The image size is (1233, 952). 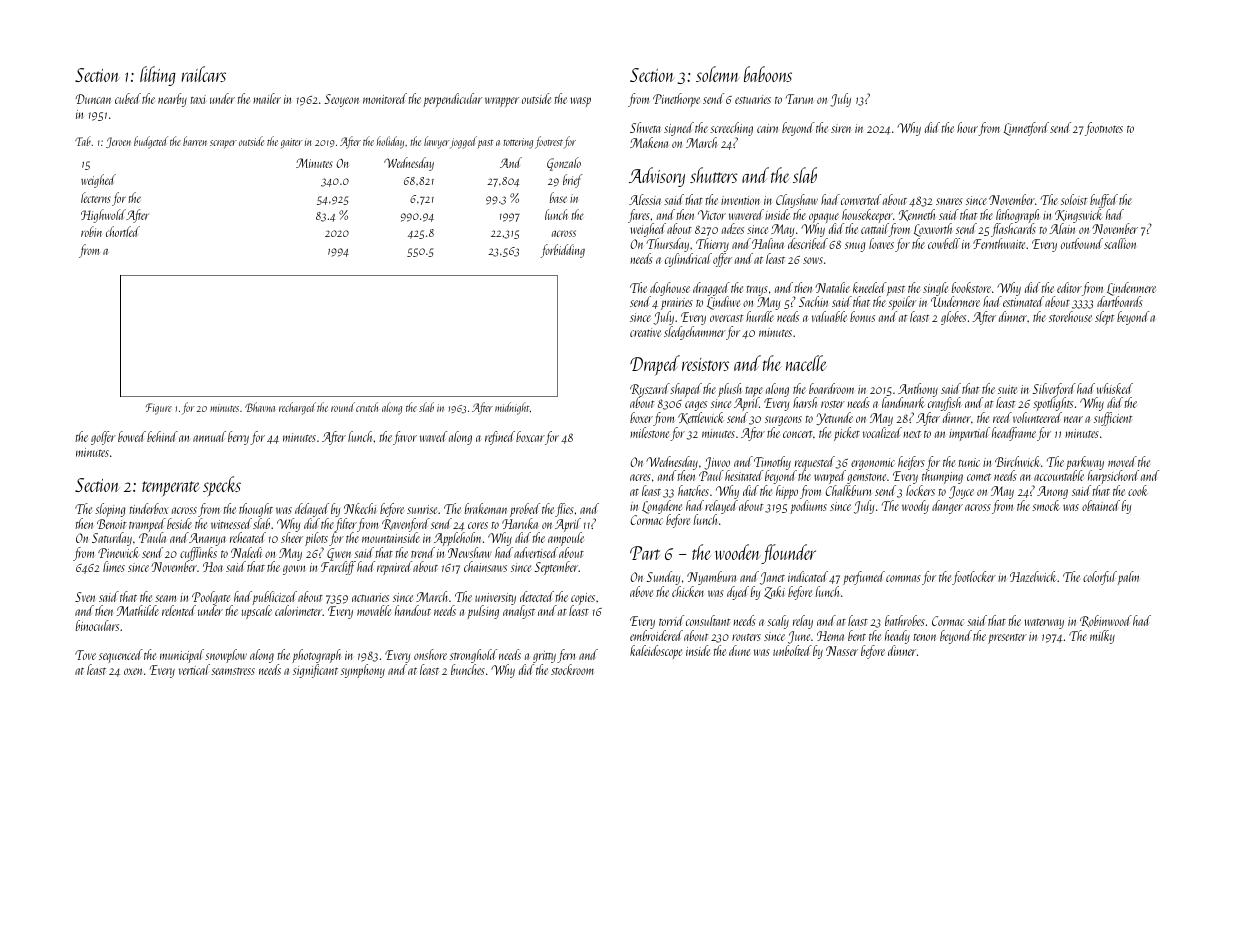 I want to click on creative, so click(x=645, y=332).
